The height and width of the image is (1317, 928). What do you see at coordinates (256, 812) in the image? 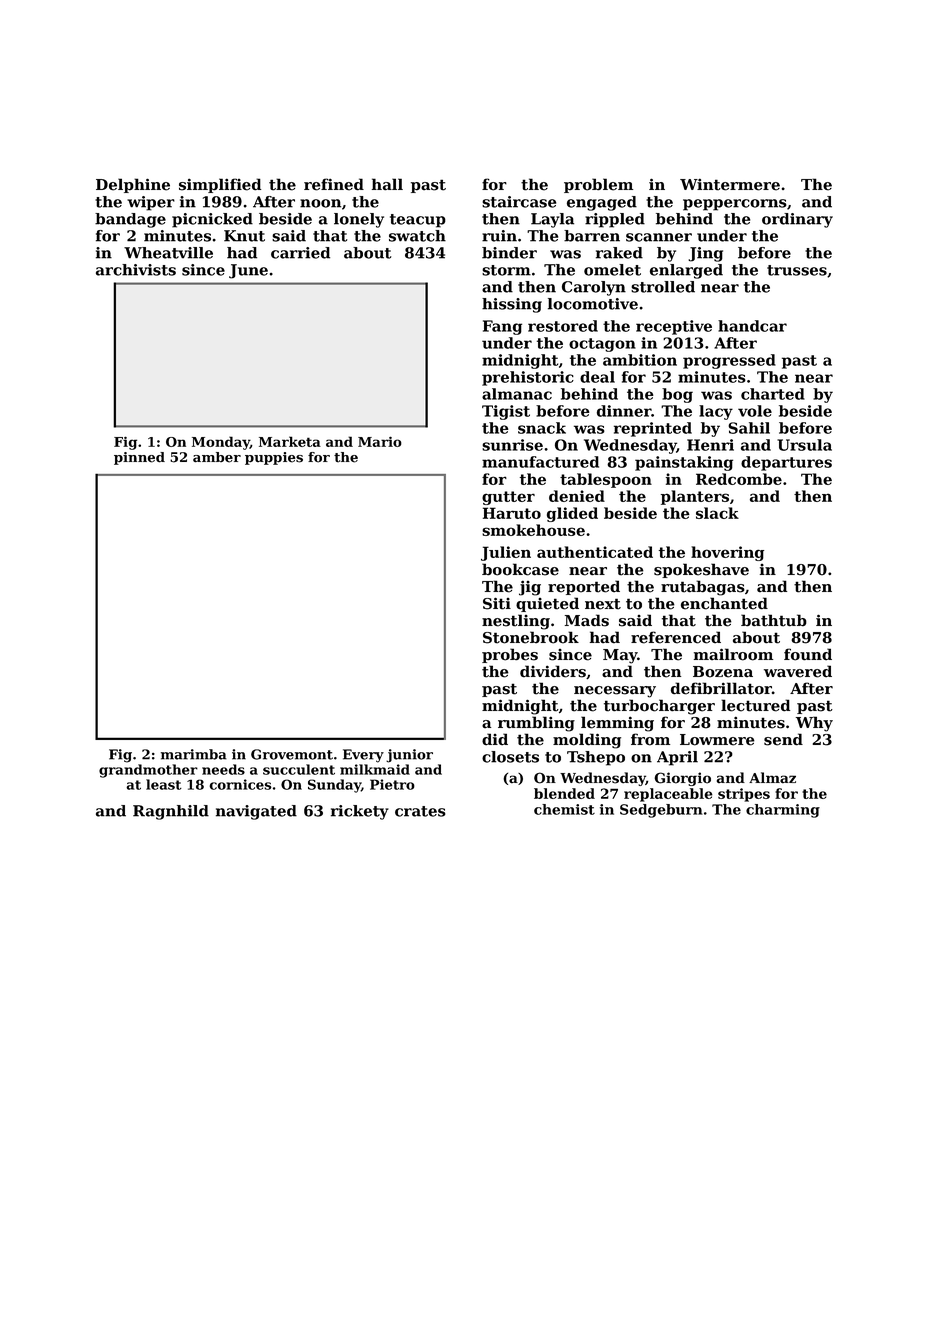
I see `navigated` at bounding box center [256, 812].
